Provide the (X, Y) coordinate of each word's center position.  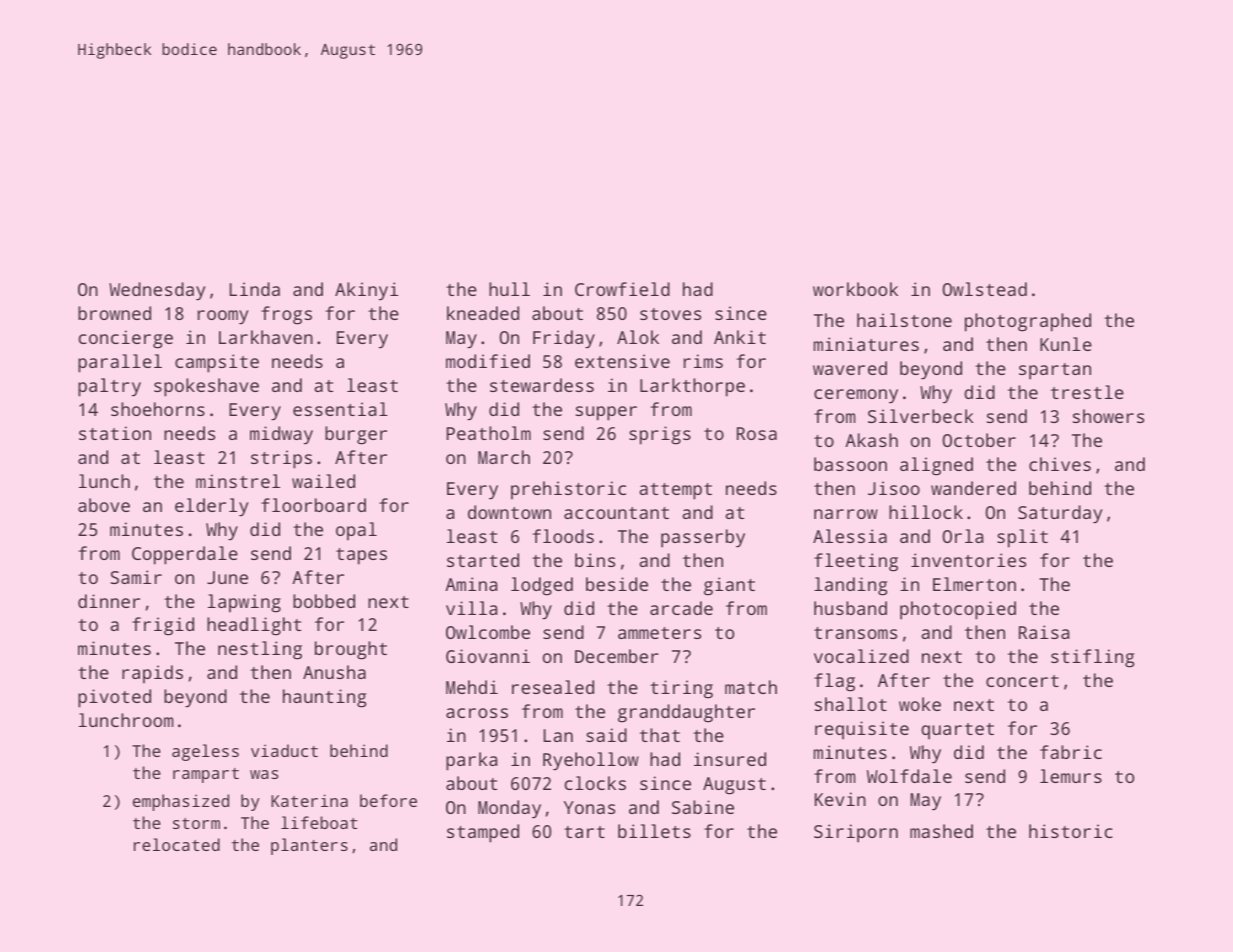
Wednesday (157, 291)
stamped (483, 833)
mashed (941, 831)
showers (1108, 416)
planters (309, 846)
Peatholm (489, 433)
